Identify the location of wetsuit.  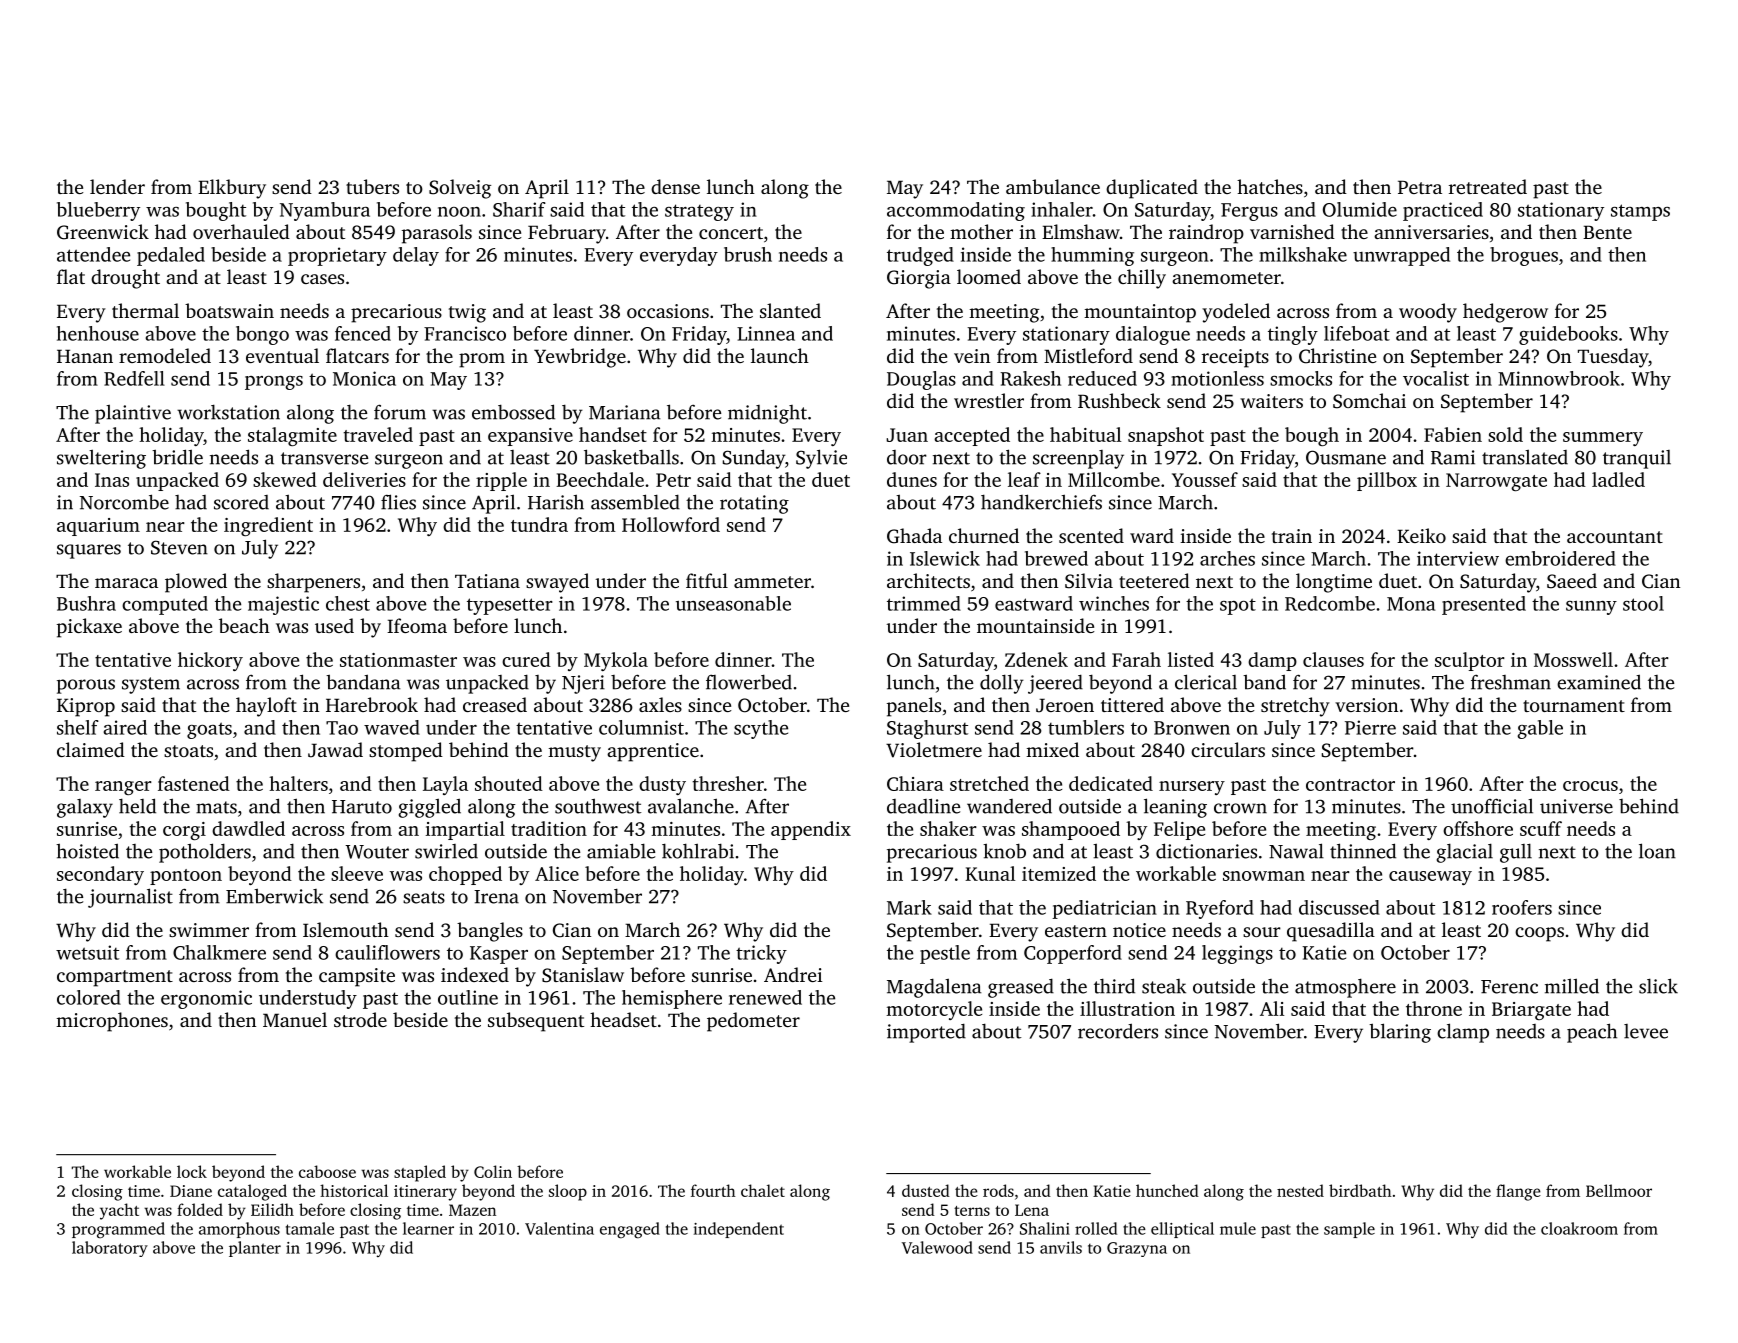
(87, 952).
